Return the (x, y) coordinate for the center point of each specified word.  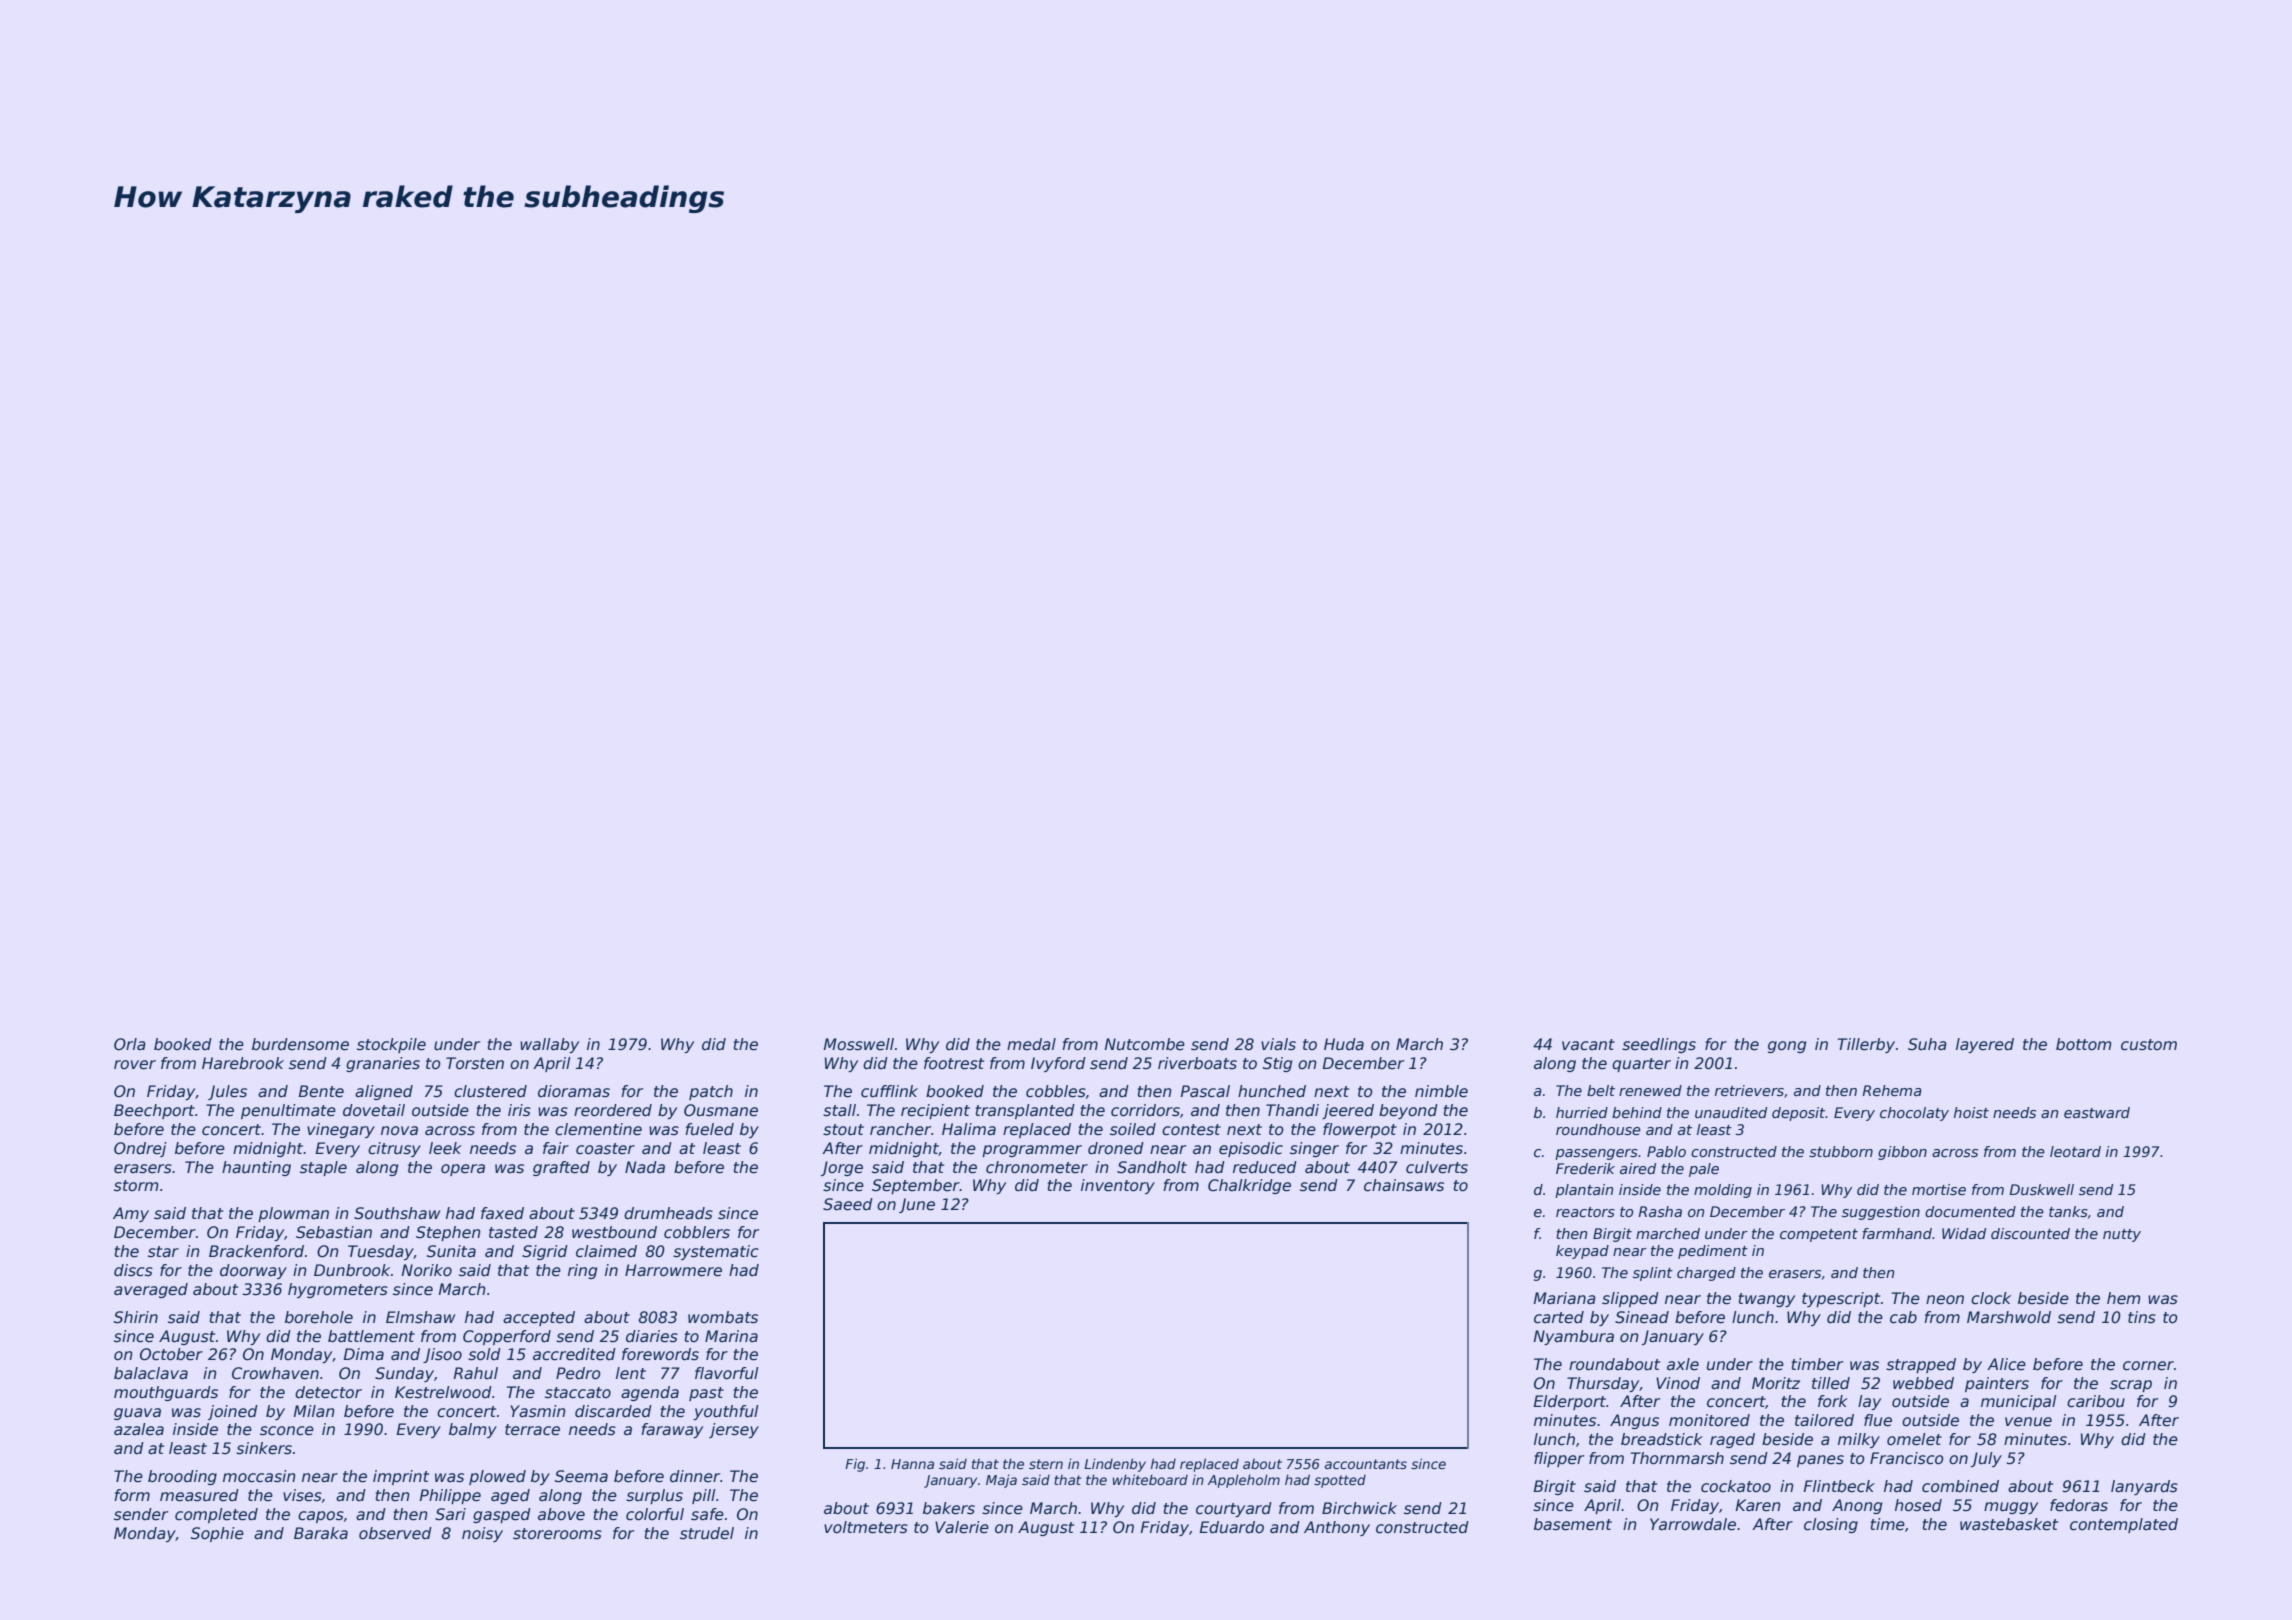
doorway (253, 1271)
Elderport (1569, 1402)
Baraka (321, 1533)
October (171, 1354)
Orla (130, 1044)
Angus (1634, 1421)
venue (2028, 1422)
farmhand (1897, 1233)
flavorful (727, 1373)
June (917, 1205)
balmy (473, 1430)
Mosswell (858, 1044)
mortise (1939, 1189)
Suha (1927, 1044)
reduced (1265, 1167)
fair (556, 1148)
